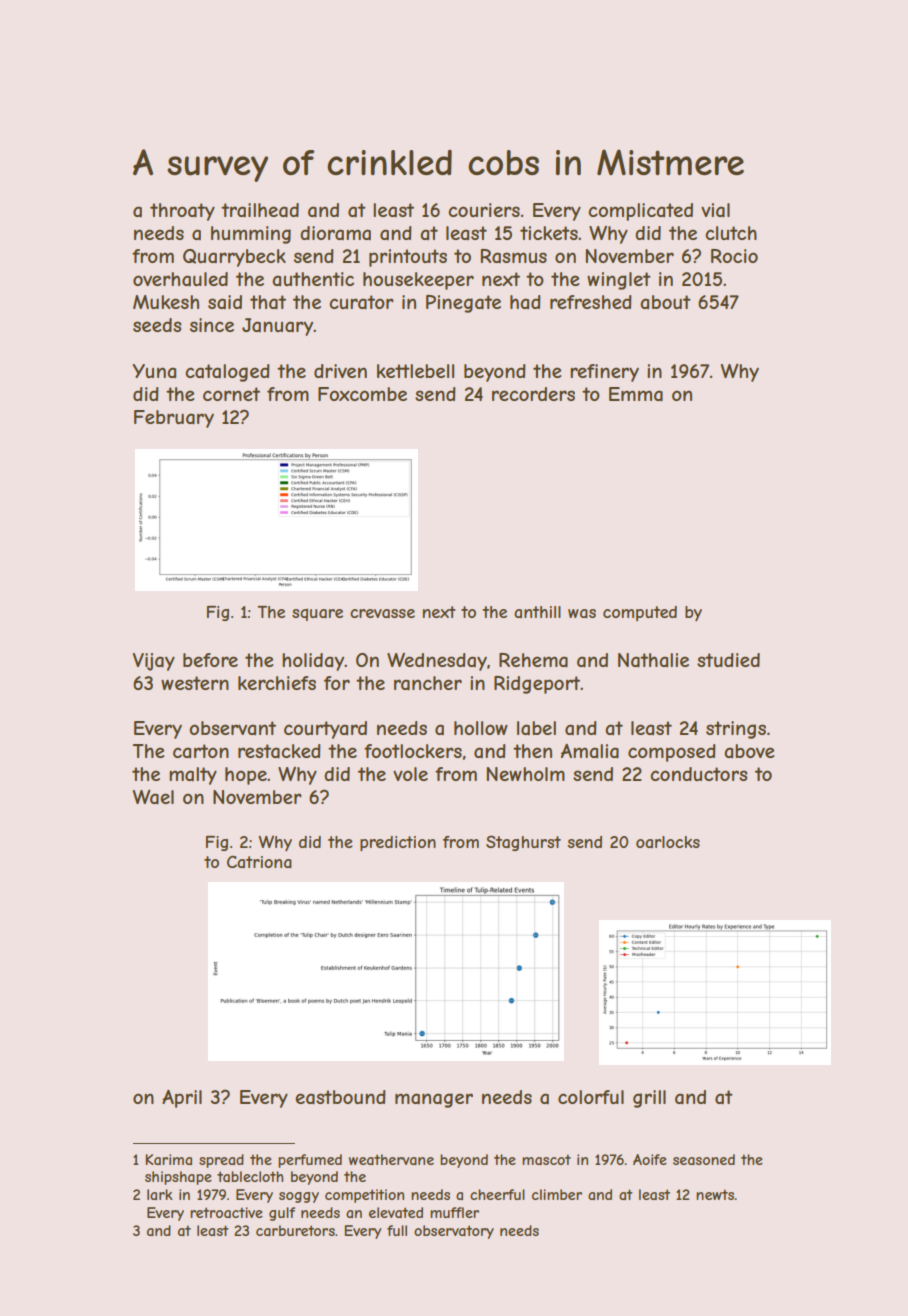 This image has height=1316, width=908. What do you see at coordinates (154, 662) in the image?
I see `Vijay` at bounding box center [154, 662].
